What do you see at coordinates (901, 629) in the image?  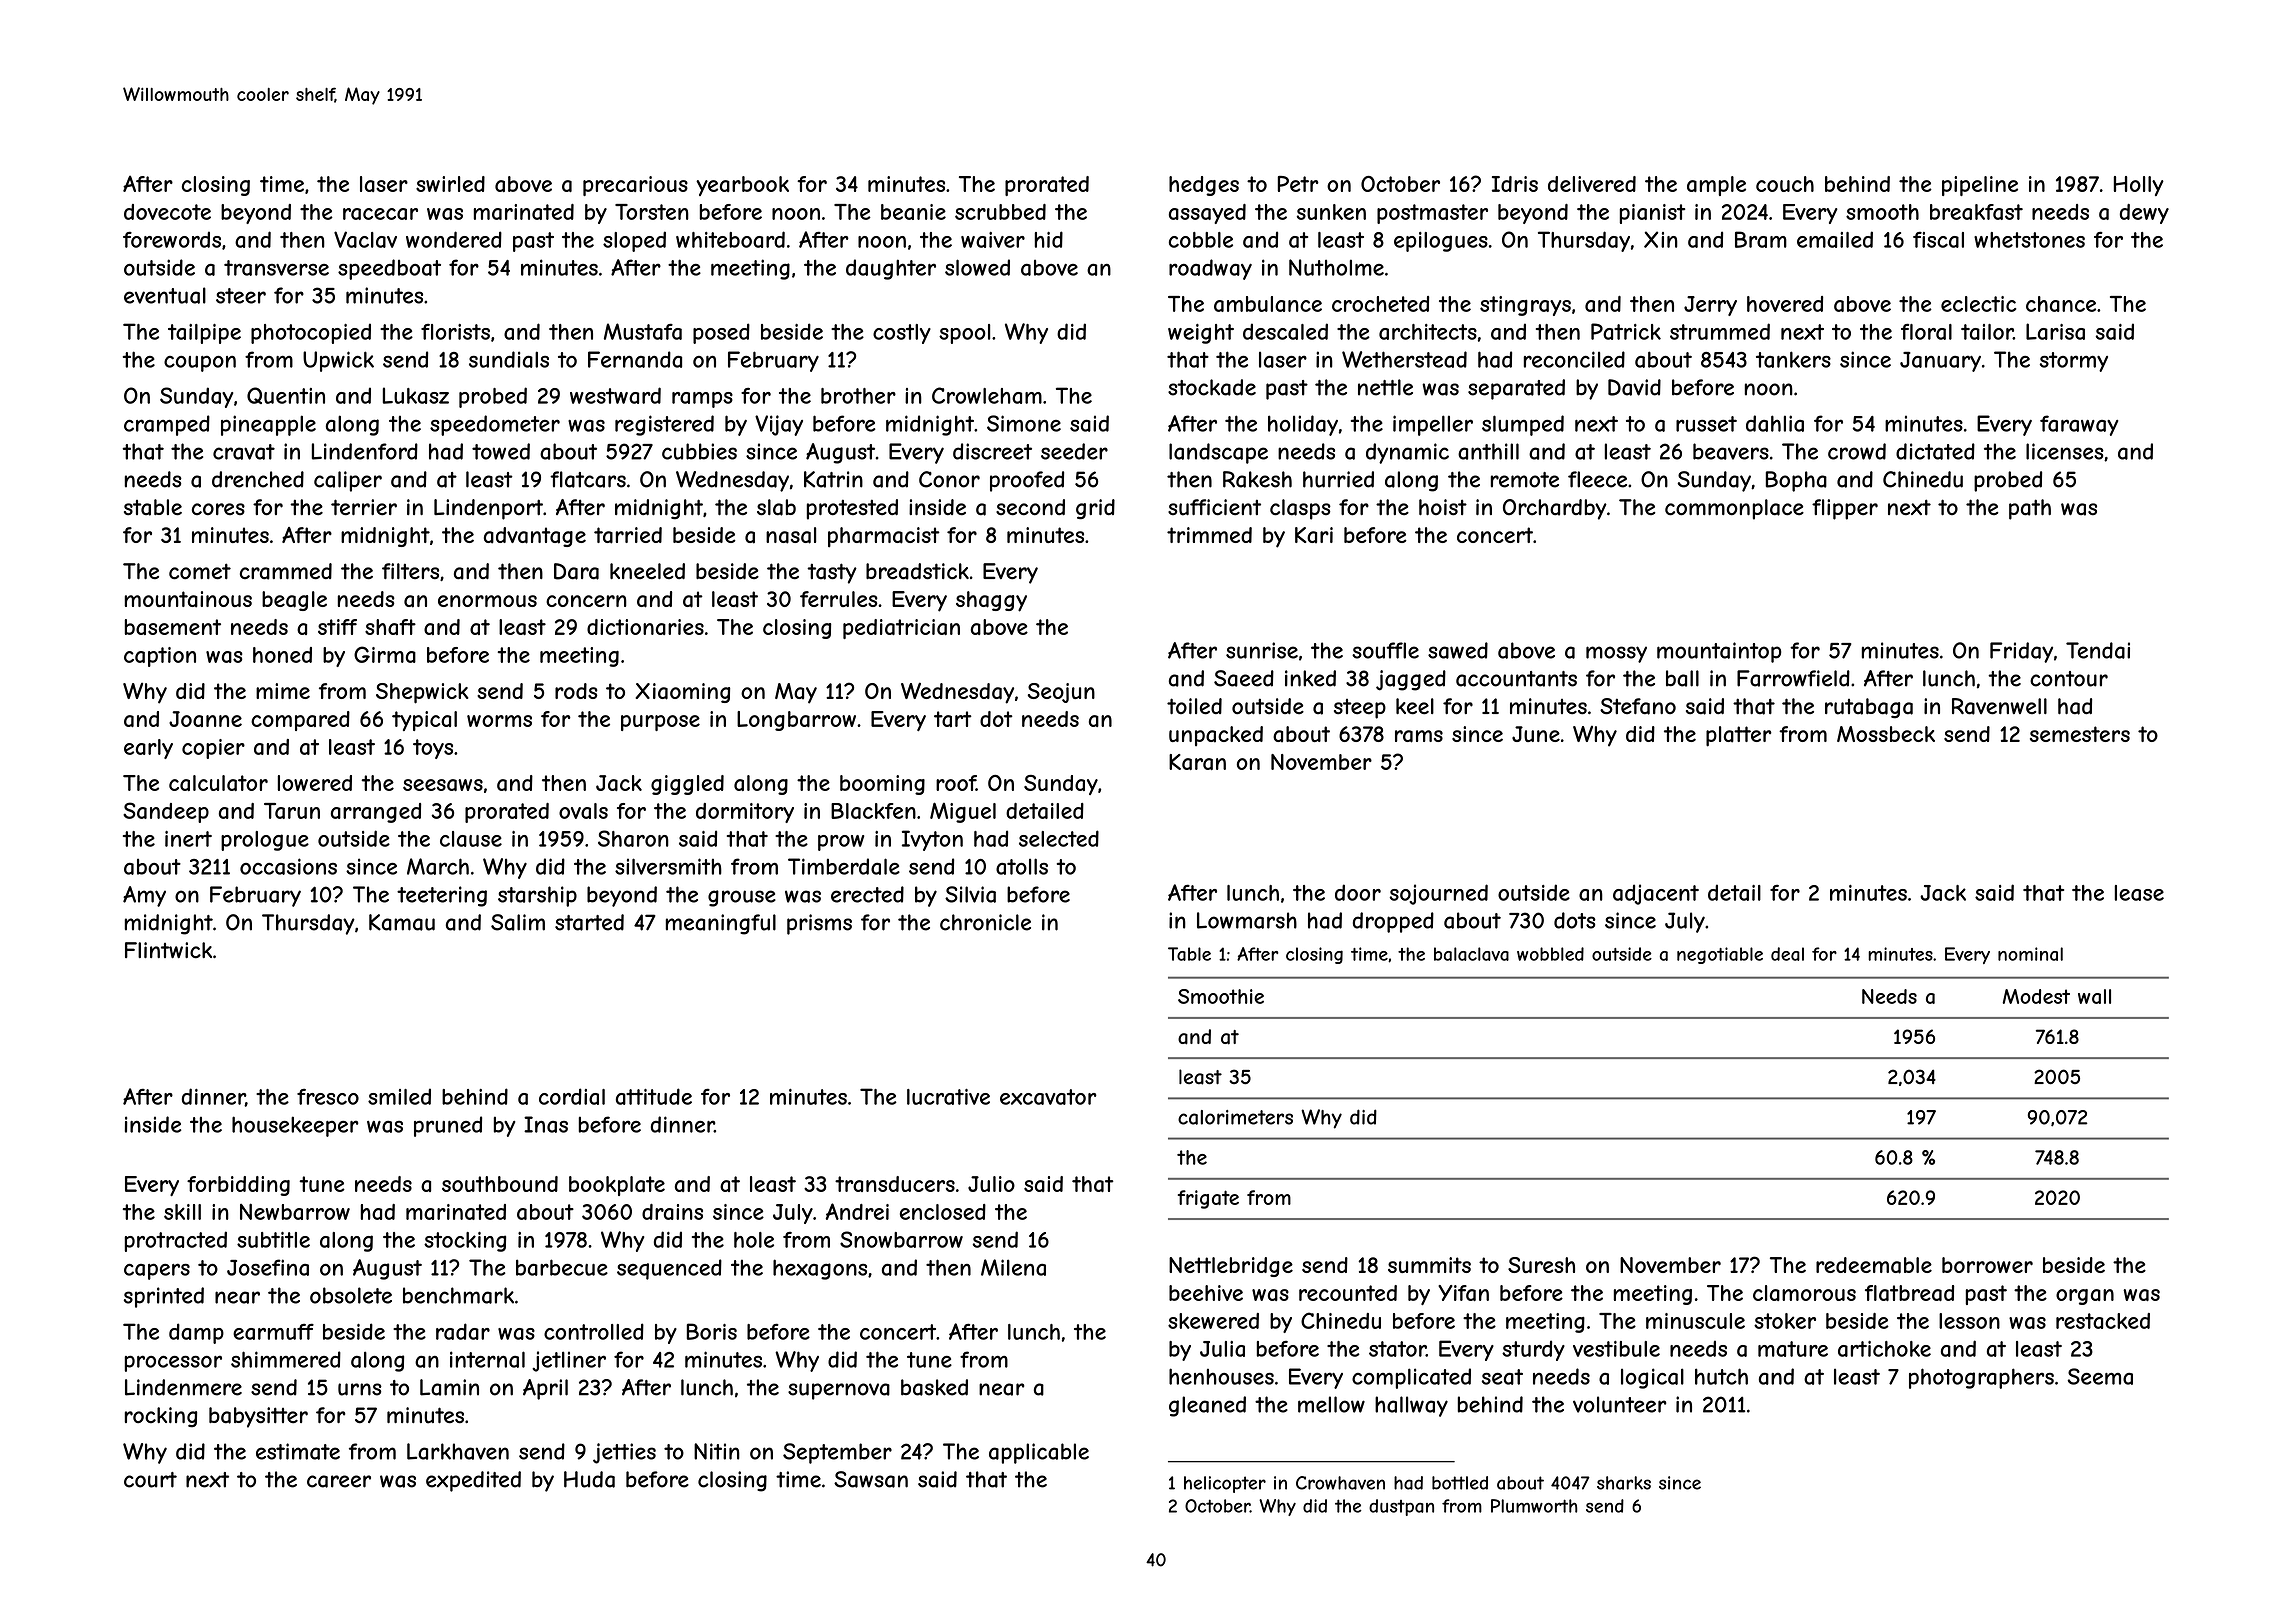 I see `pediatrician` at bounding box center [901, 629].
